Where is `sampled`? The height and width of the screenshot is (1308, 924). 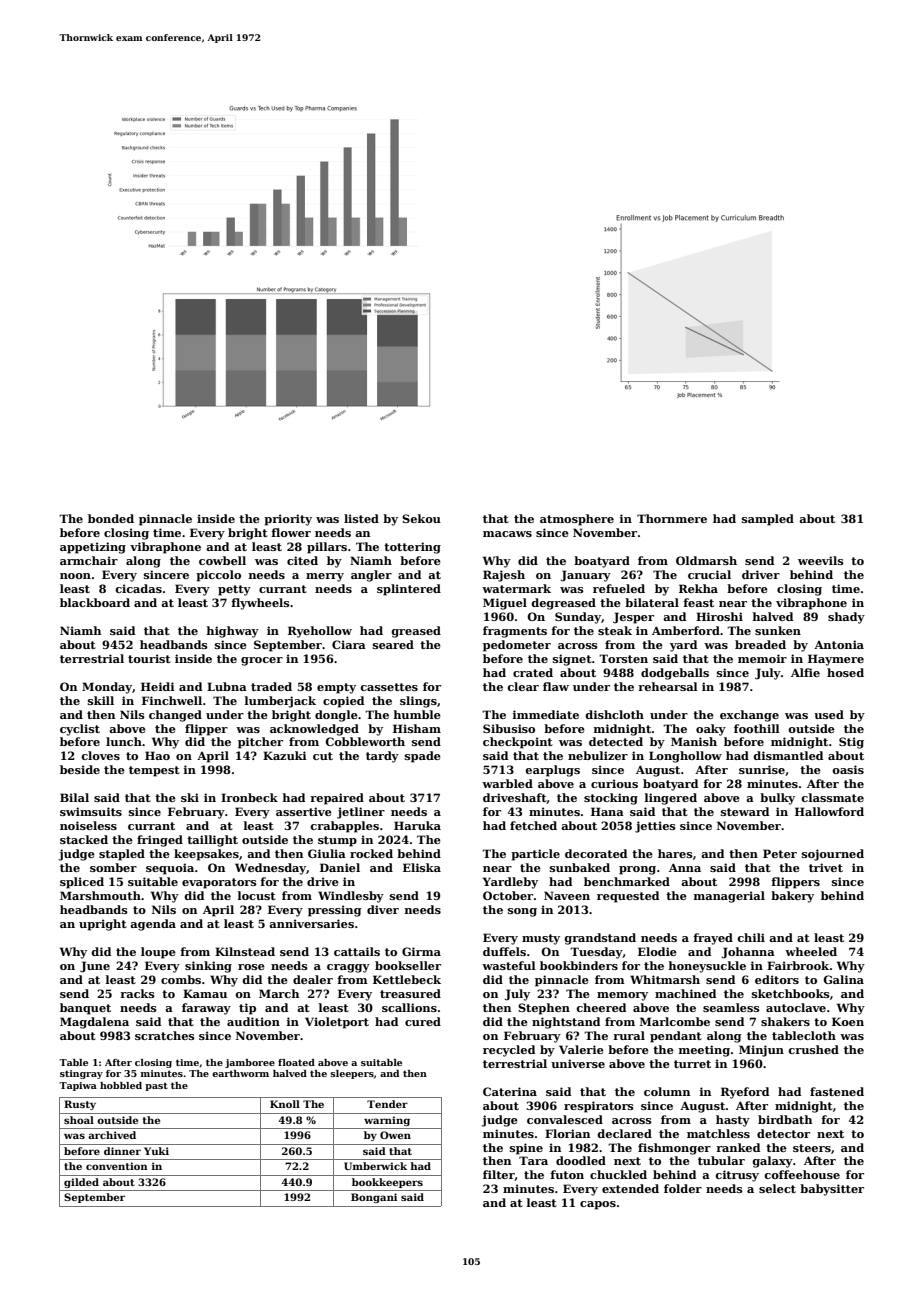 sampled is located at coordinates (768, 520).
